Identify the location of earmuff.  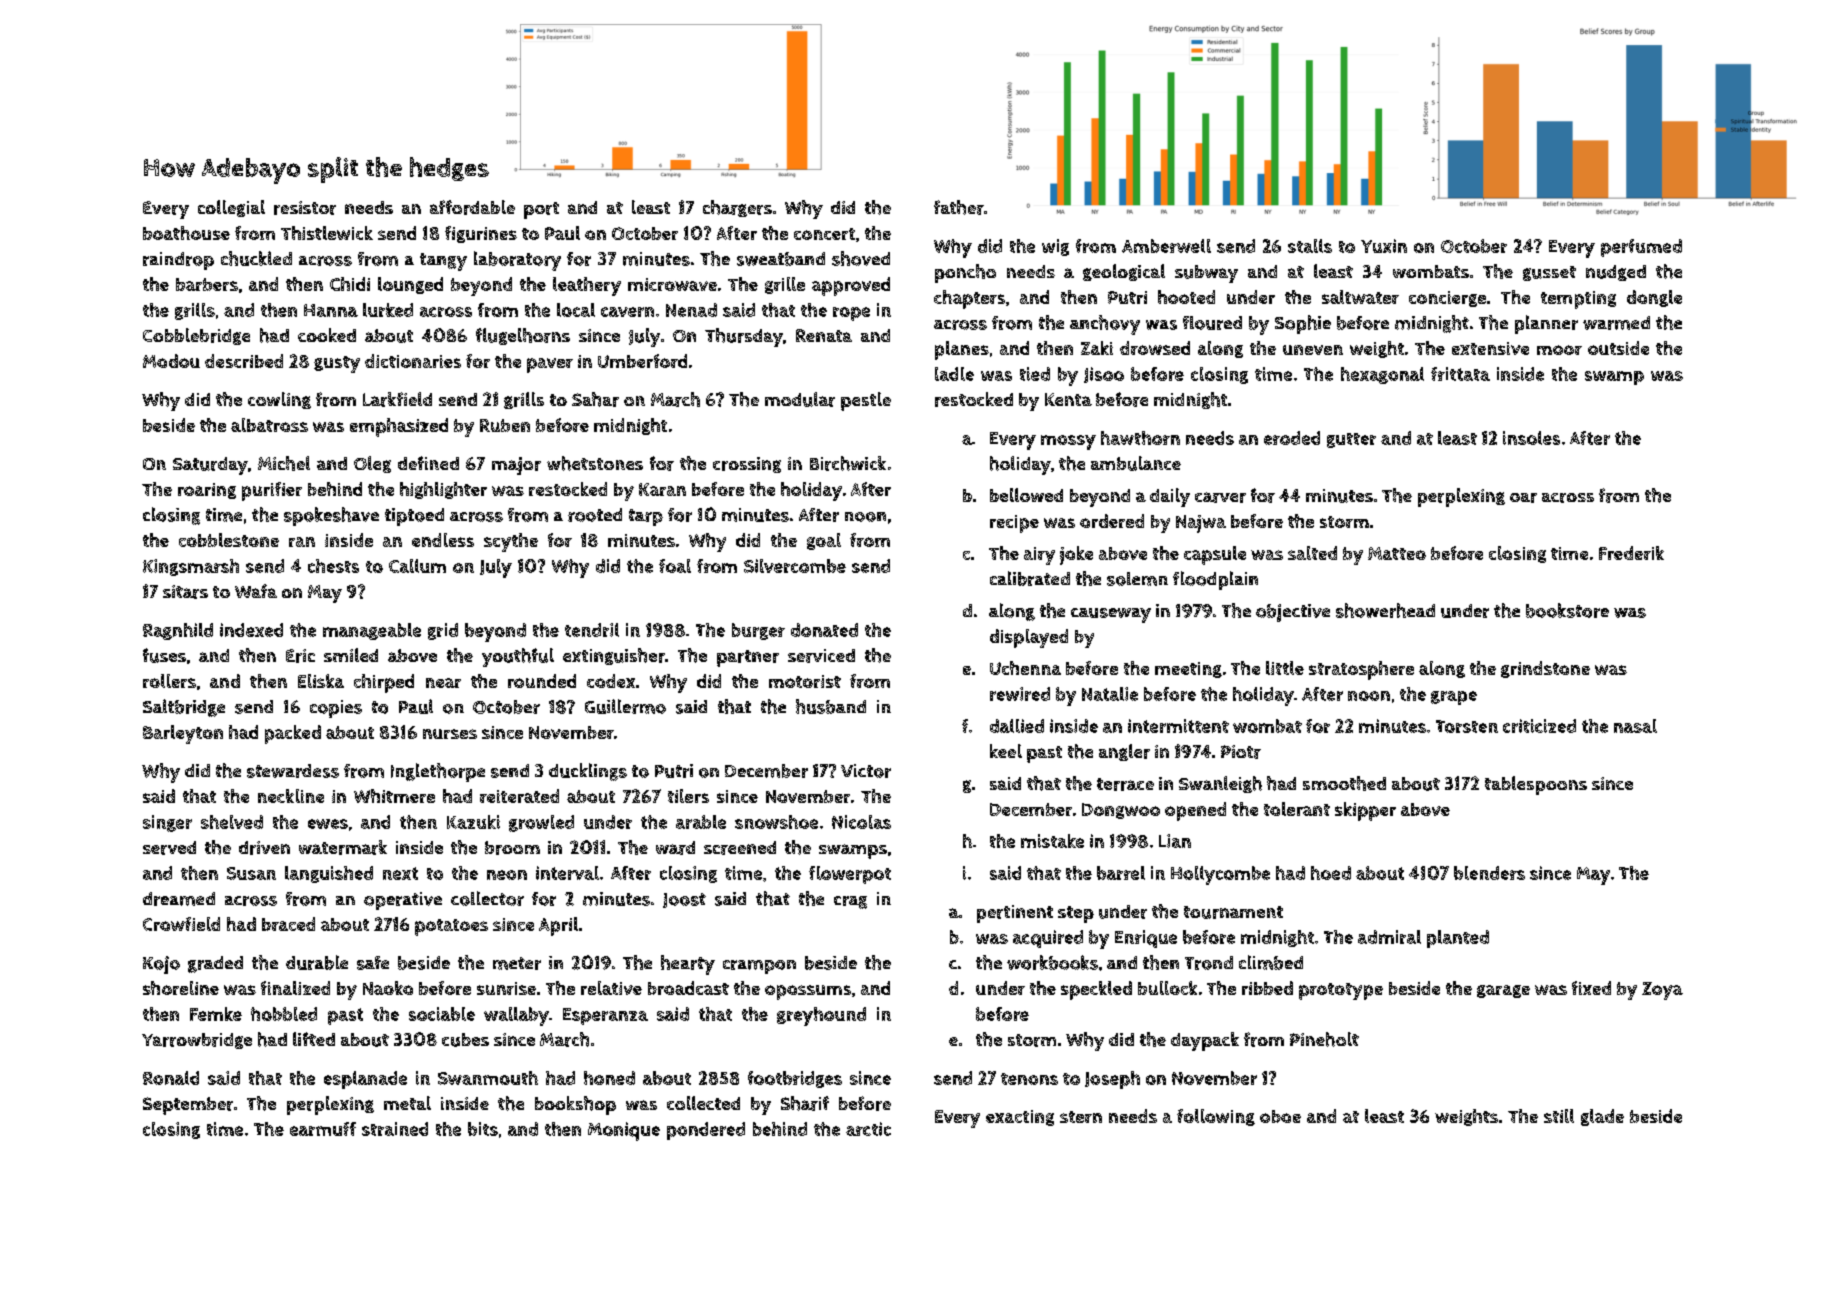
(323, 1129).
